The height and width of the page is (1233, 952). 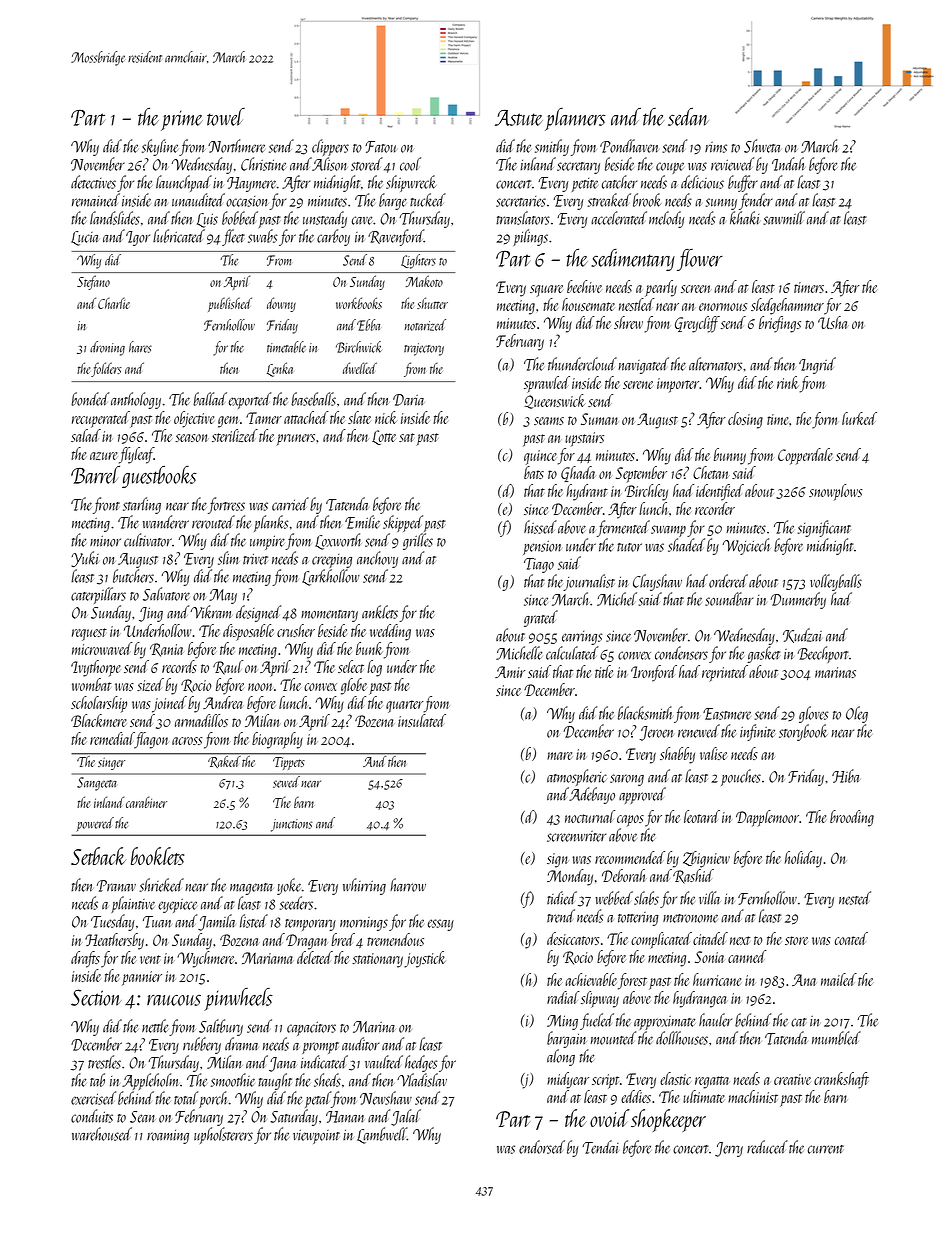 What do you see at coordinates (857, 714) in the page?
I see `Oleg` at bounding box center [857, 714].
